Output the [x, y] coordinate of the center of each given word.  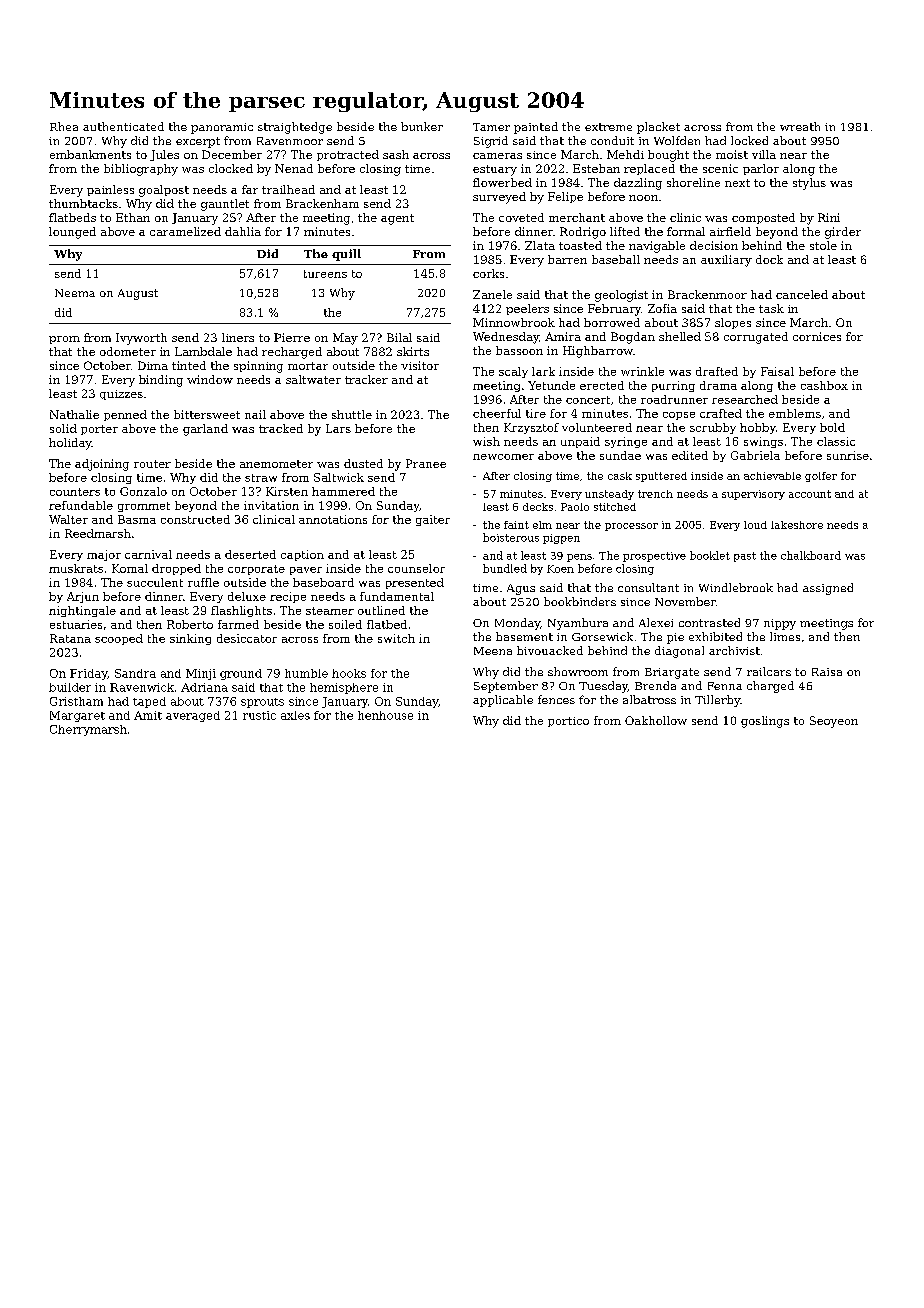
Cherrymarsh [88, 730]
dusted [363, 463]
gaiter [433, 520]
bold [832, 427]
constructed [195, 519]
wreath [800, 126]
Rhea [64, 126]
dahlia [243, 231]
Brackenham [322, 203]
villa [764, 154]
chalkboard [811, 555]
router [152, 464]
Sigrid [491, 142]
